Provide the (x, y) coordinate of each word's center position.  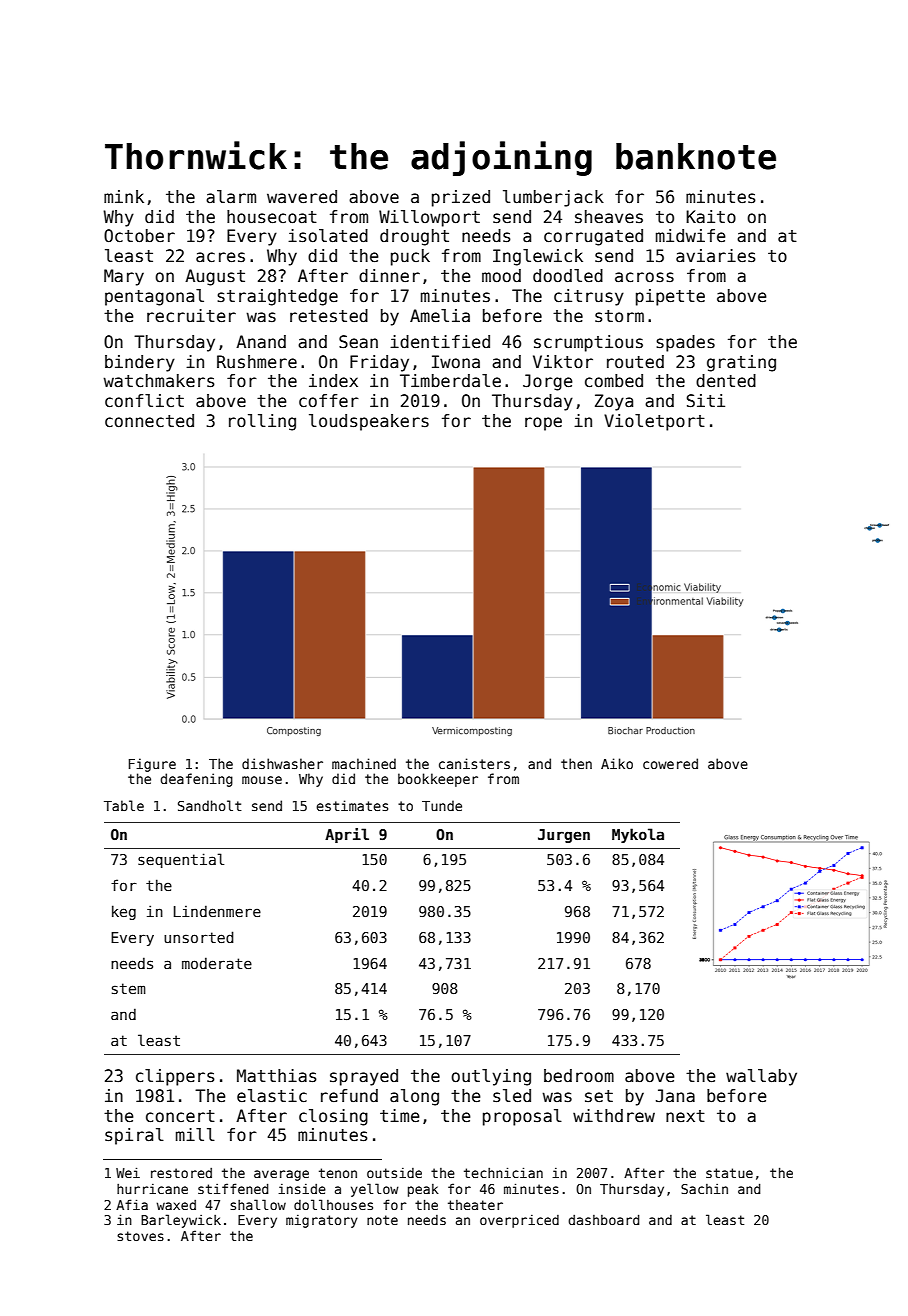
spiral (134, 1136)
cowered (670, 763)
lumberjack (553, 198)
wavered (302, 197)
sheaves (609, 217)
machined (364, 763)
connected (149, 421)
